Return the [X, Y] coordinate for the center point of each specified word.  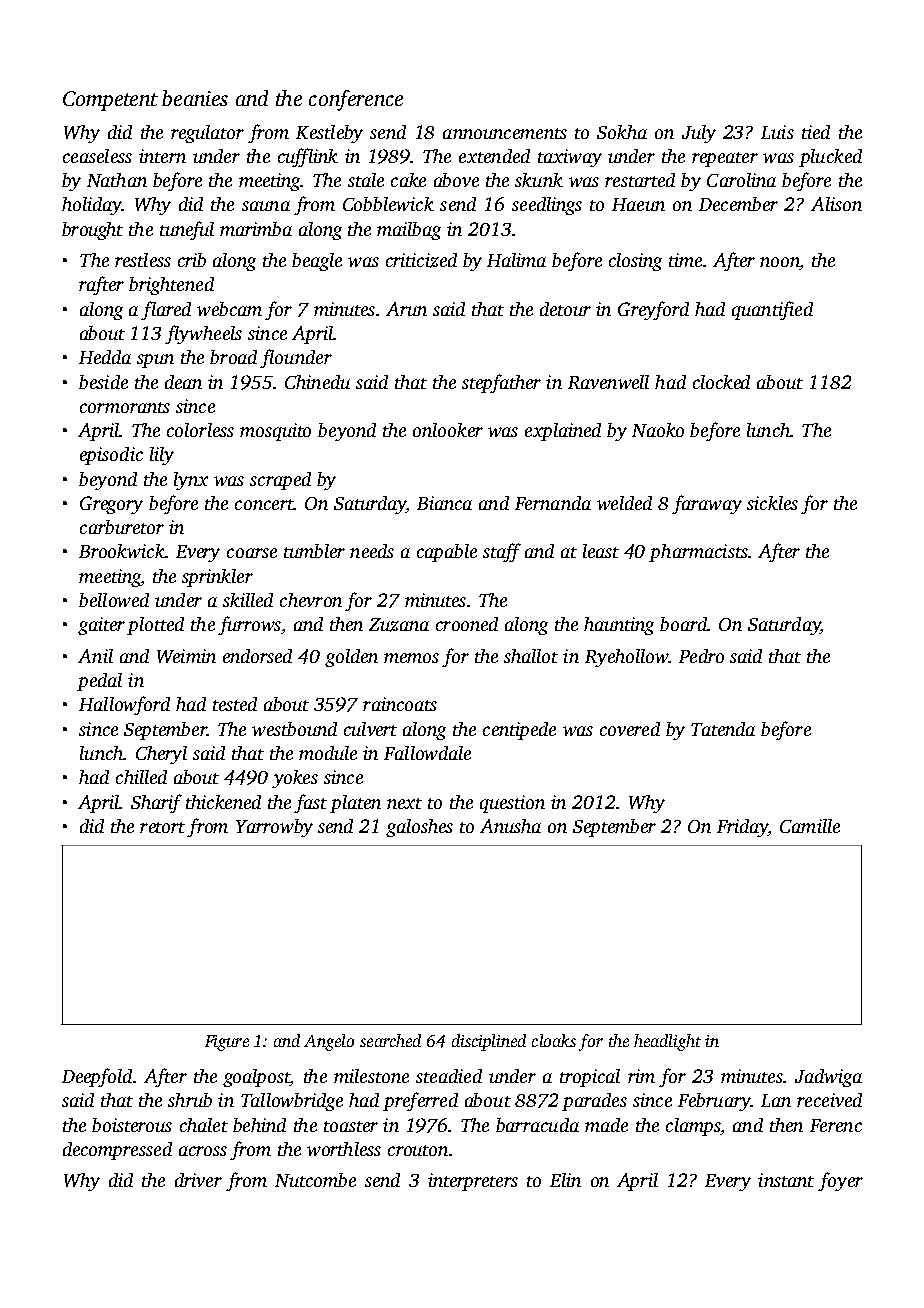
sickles [772, 503]
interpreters [473, 1182]
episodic [111, 456]
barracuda [537, 1125]
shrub [190, 1100]
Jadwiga [828, 1078]
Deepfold [97, 1077]
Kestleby [329, 134]
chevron [311, 600]
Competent [110, 101]
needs [372, 551]
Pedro [701, 656]
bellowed [114, 600]
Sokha [622, 132]
